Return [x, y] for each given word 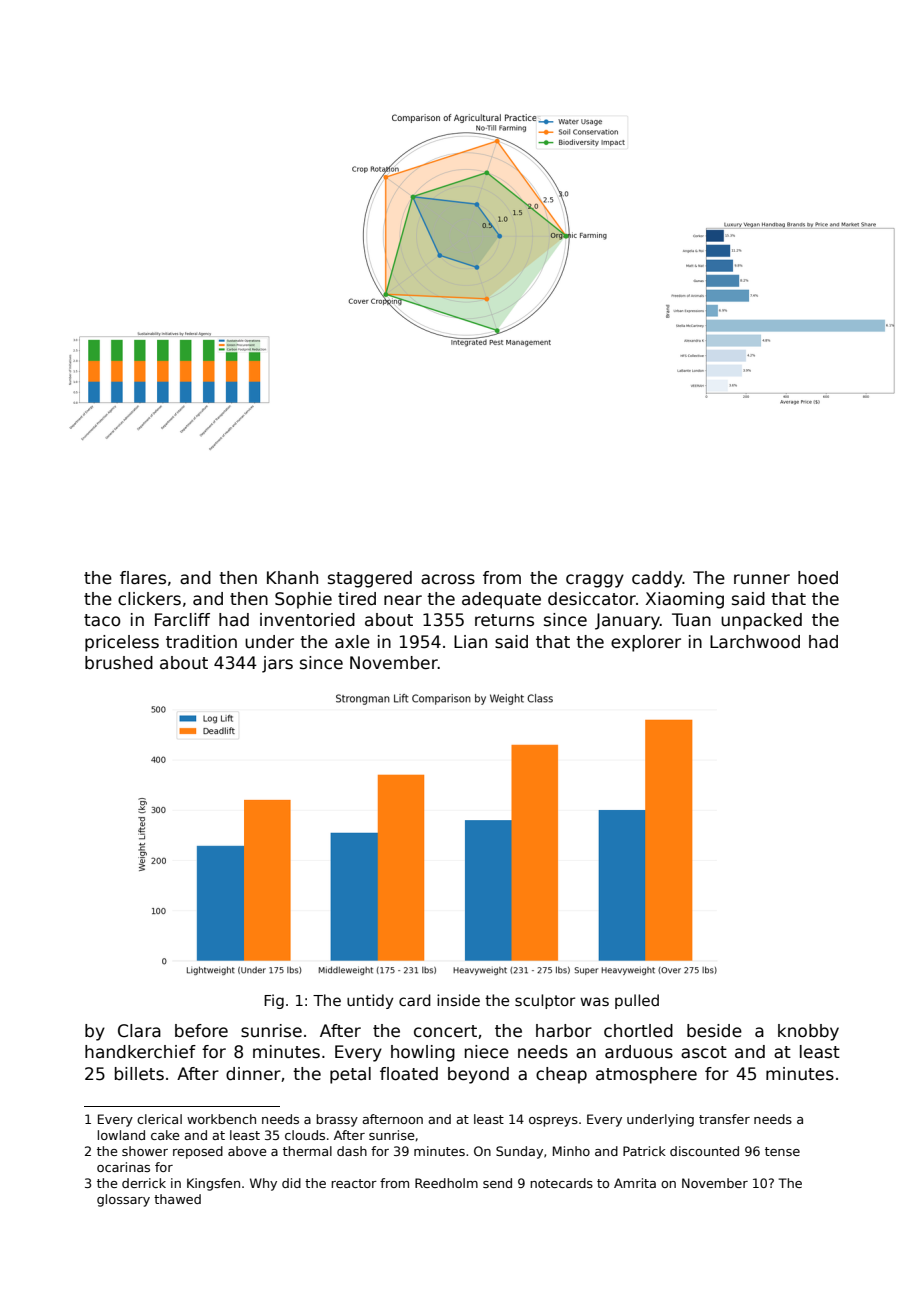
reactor [354, 1183]
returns [504, 620]
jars [277, 664]
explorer [646, 643]
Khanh [292, 578]
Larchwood [755, 642]
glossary [123, 1200]
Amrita [635, 1183]
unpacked [761, 621]
